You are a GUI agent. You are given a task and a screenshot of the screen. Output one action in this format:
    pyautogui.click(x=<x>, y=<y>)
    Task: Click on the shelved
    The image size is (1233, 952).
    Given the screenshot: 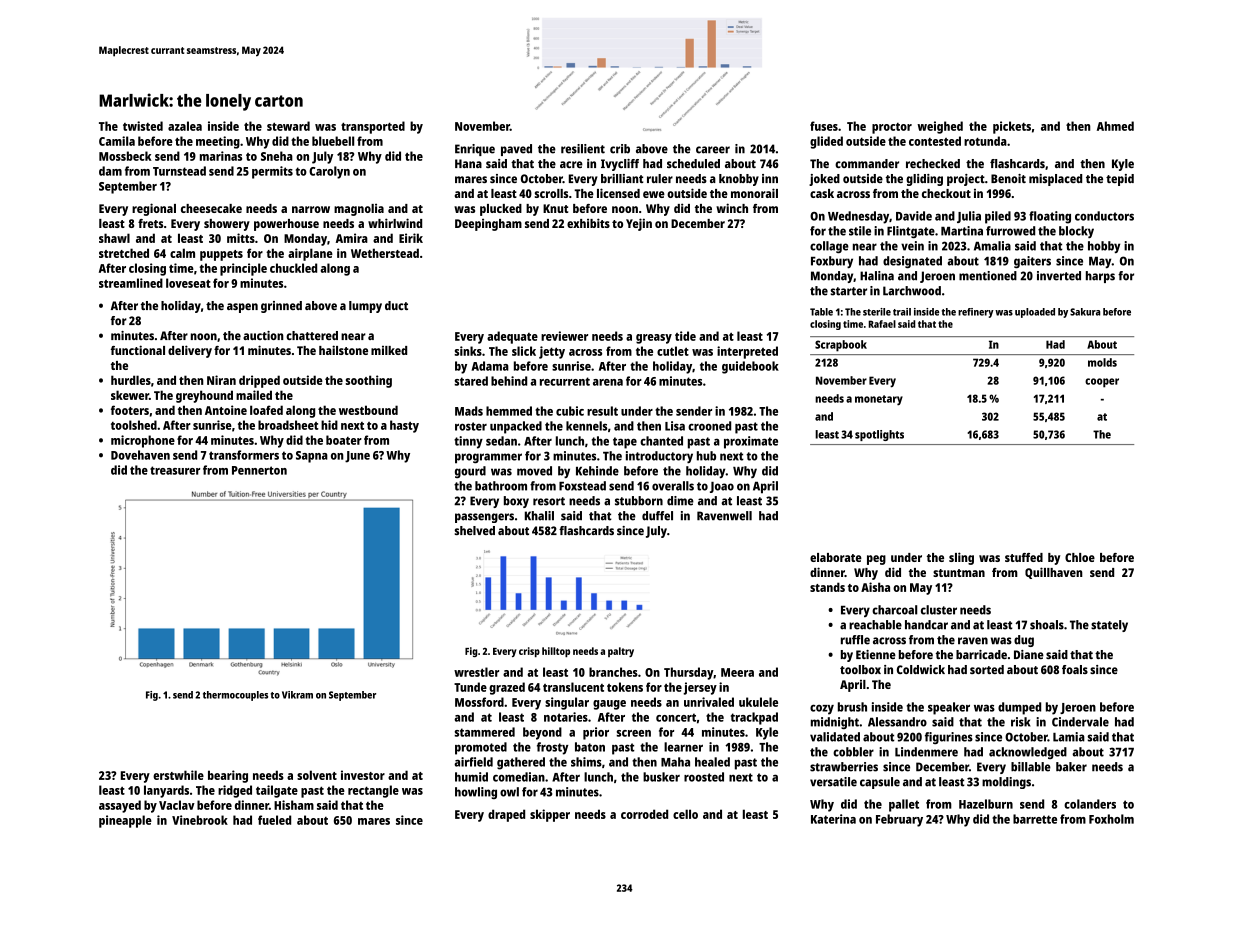 What is the action you would take?
    pyautogui.click(x=475, y=530)
